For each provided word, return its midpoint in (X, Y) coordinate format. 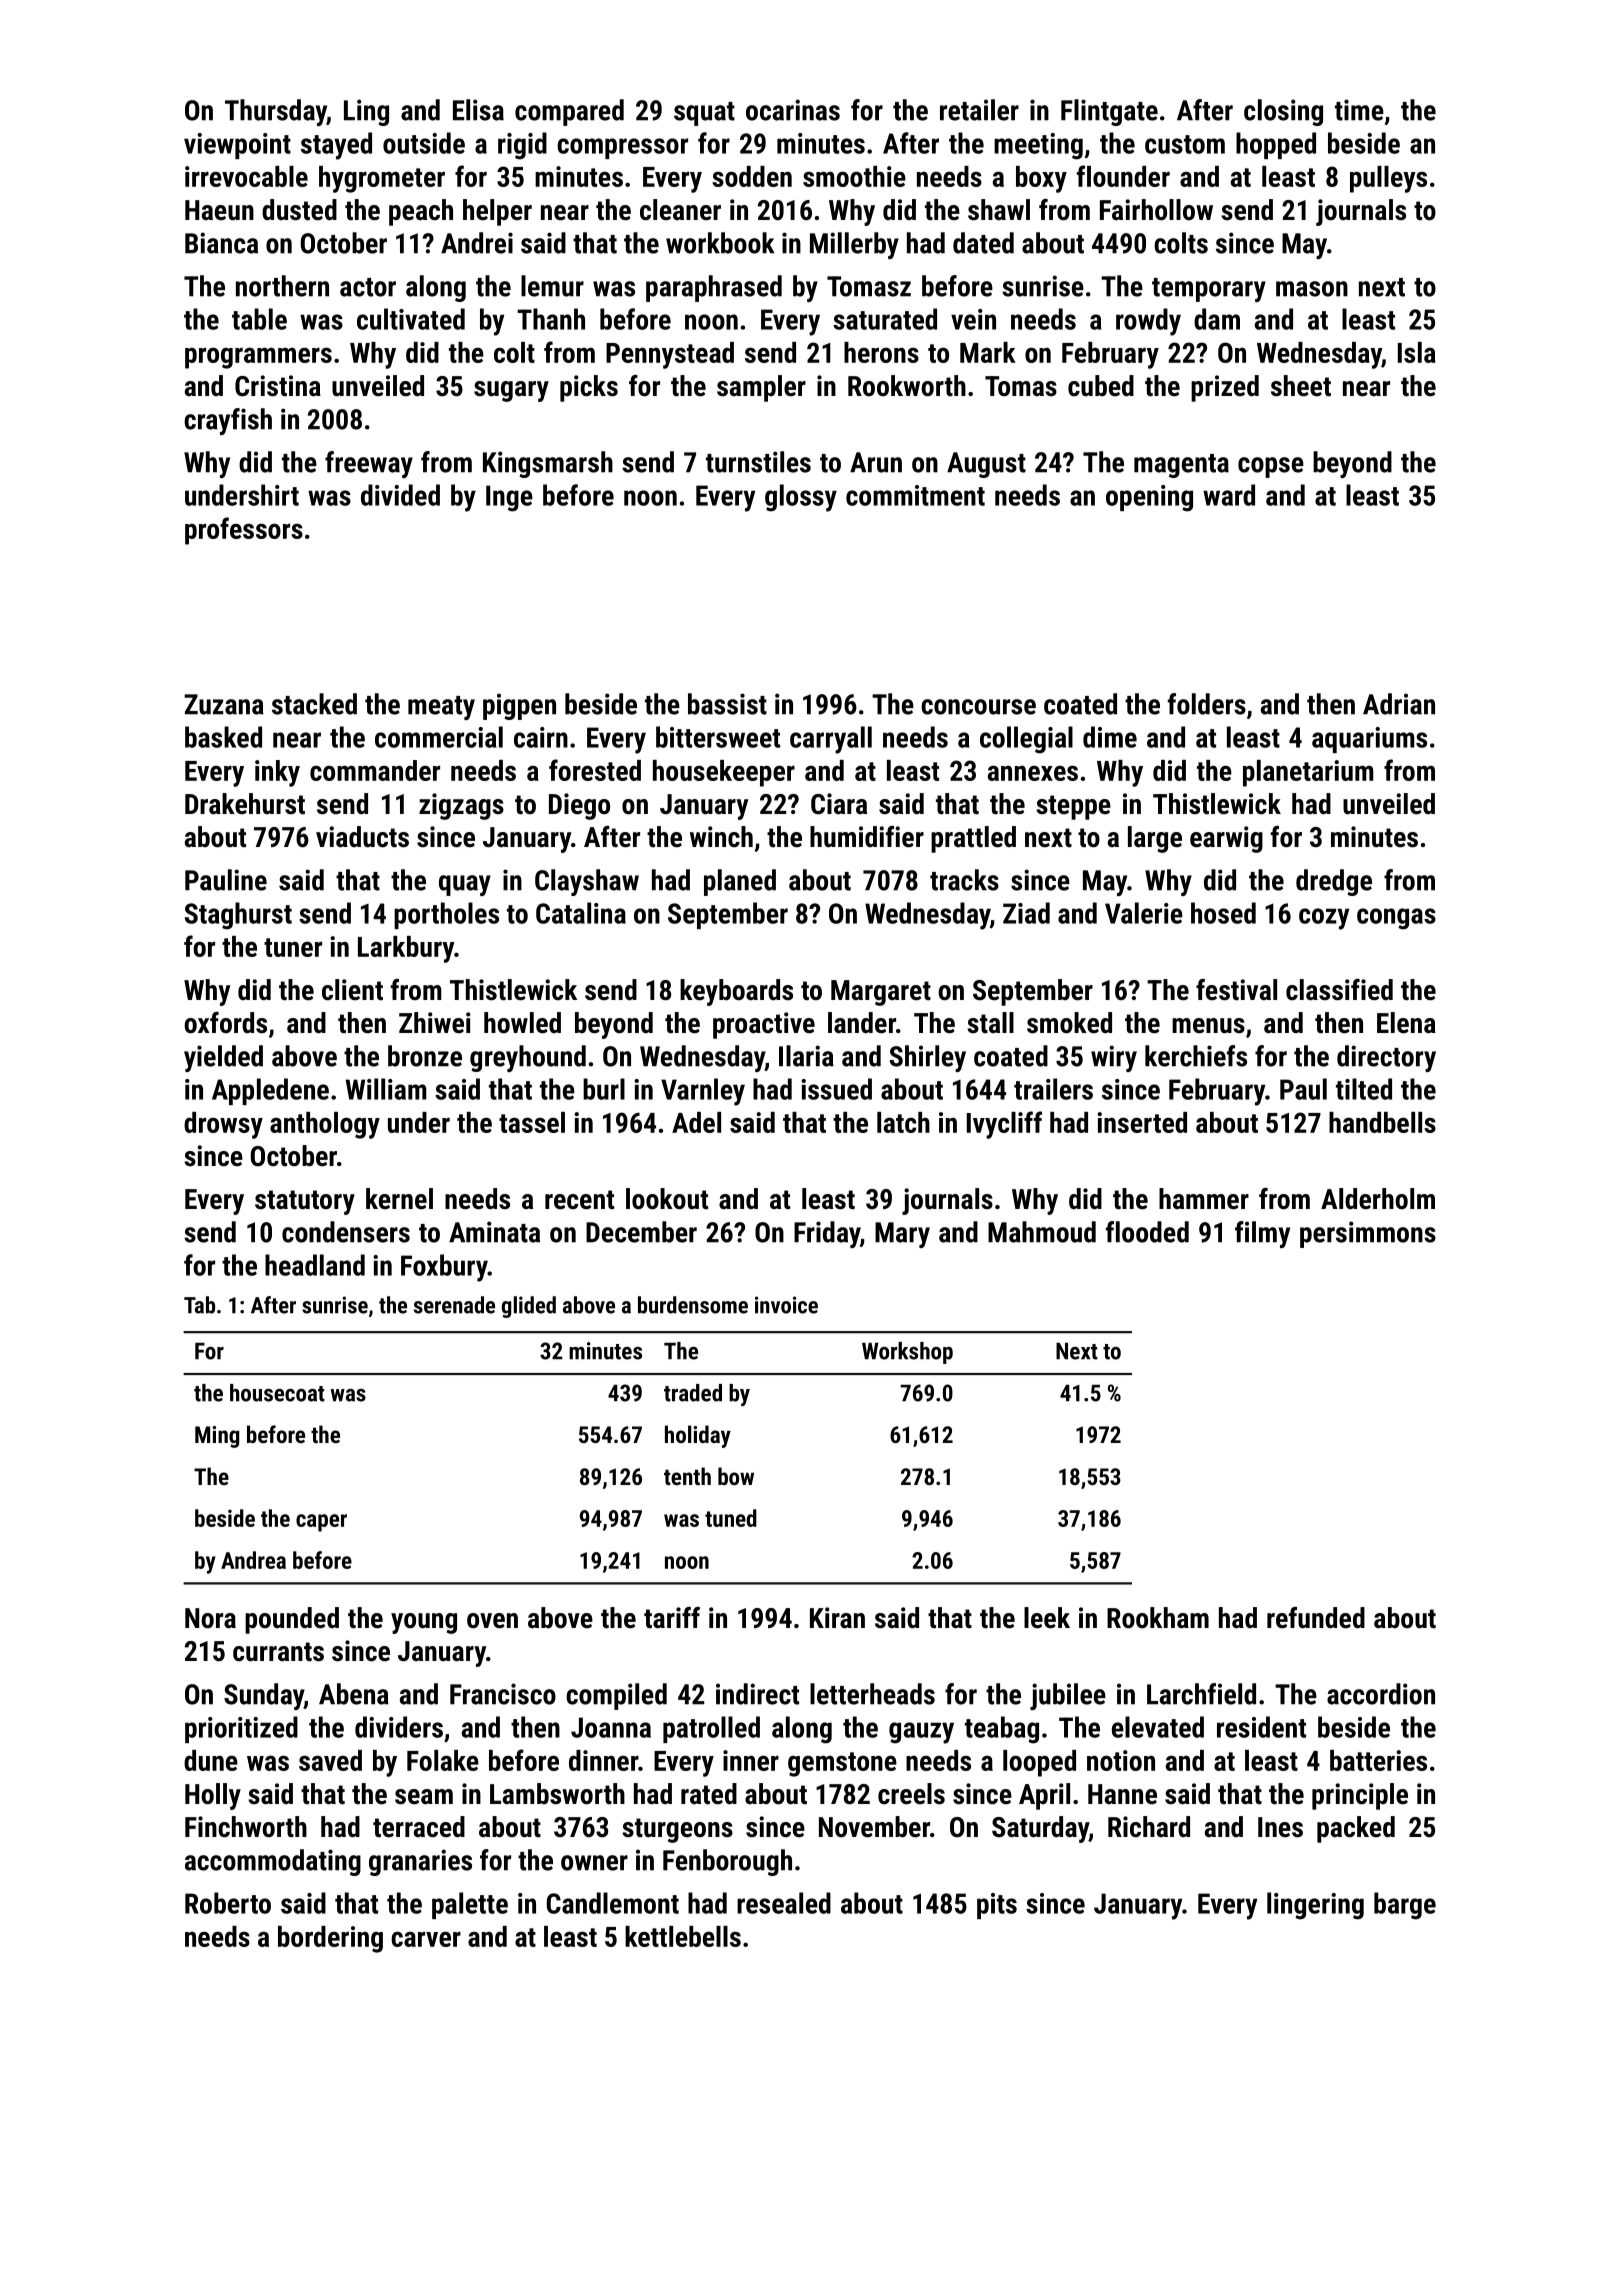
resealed (784, 1903)
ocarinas (793, 110)
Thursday (276, 112)
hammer (1204, 1199)
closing (1283, 112)
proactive (764, 1025)
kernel (399, 1199)
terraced (419, 1827)
